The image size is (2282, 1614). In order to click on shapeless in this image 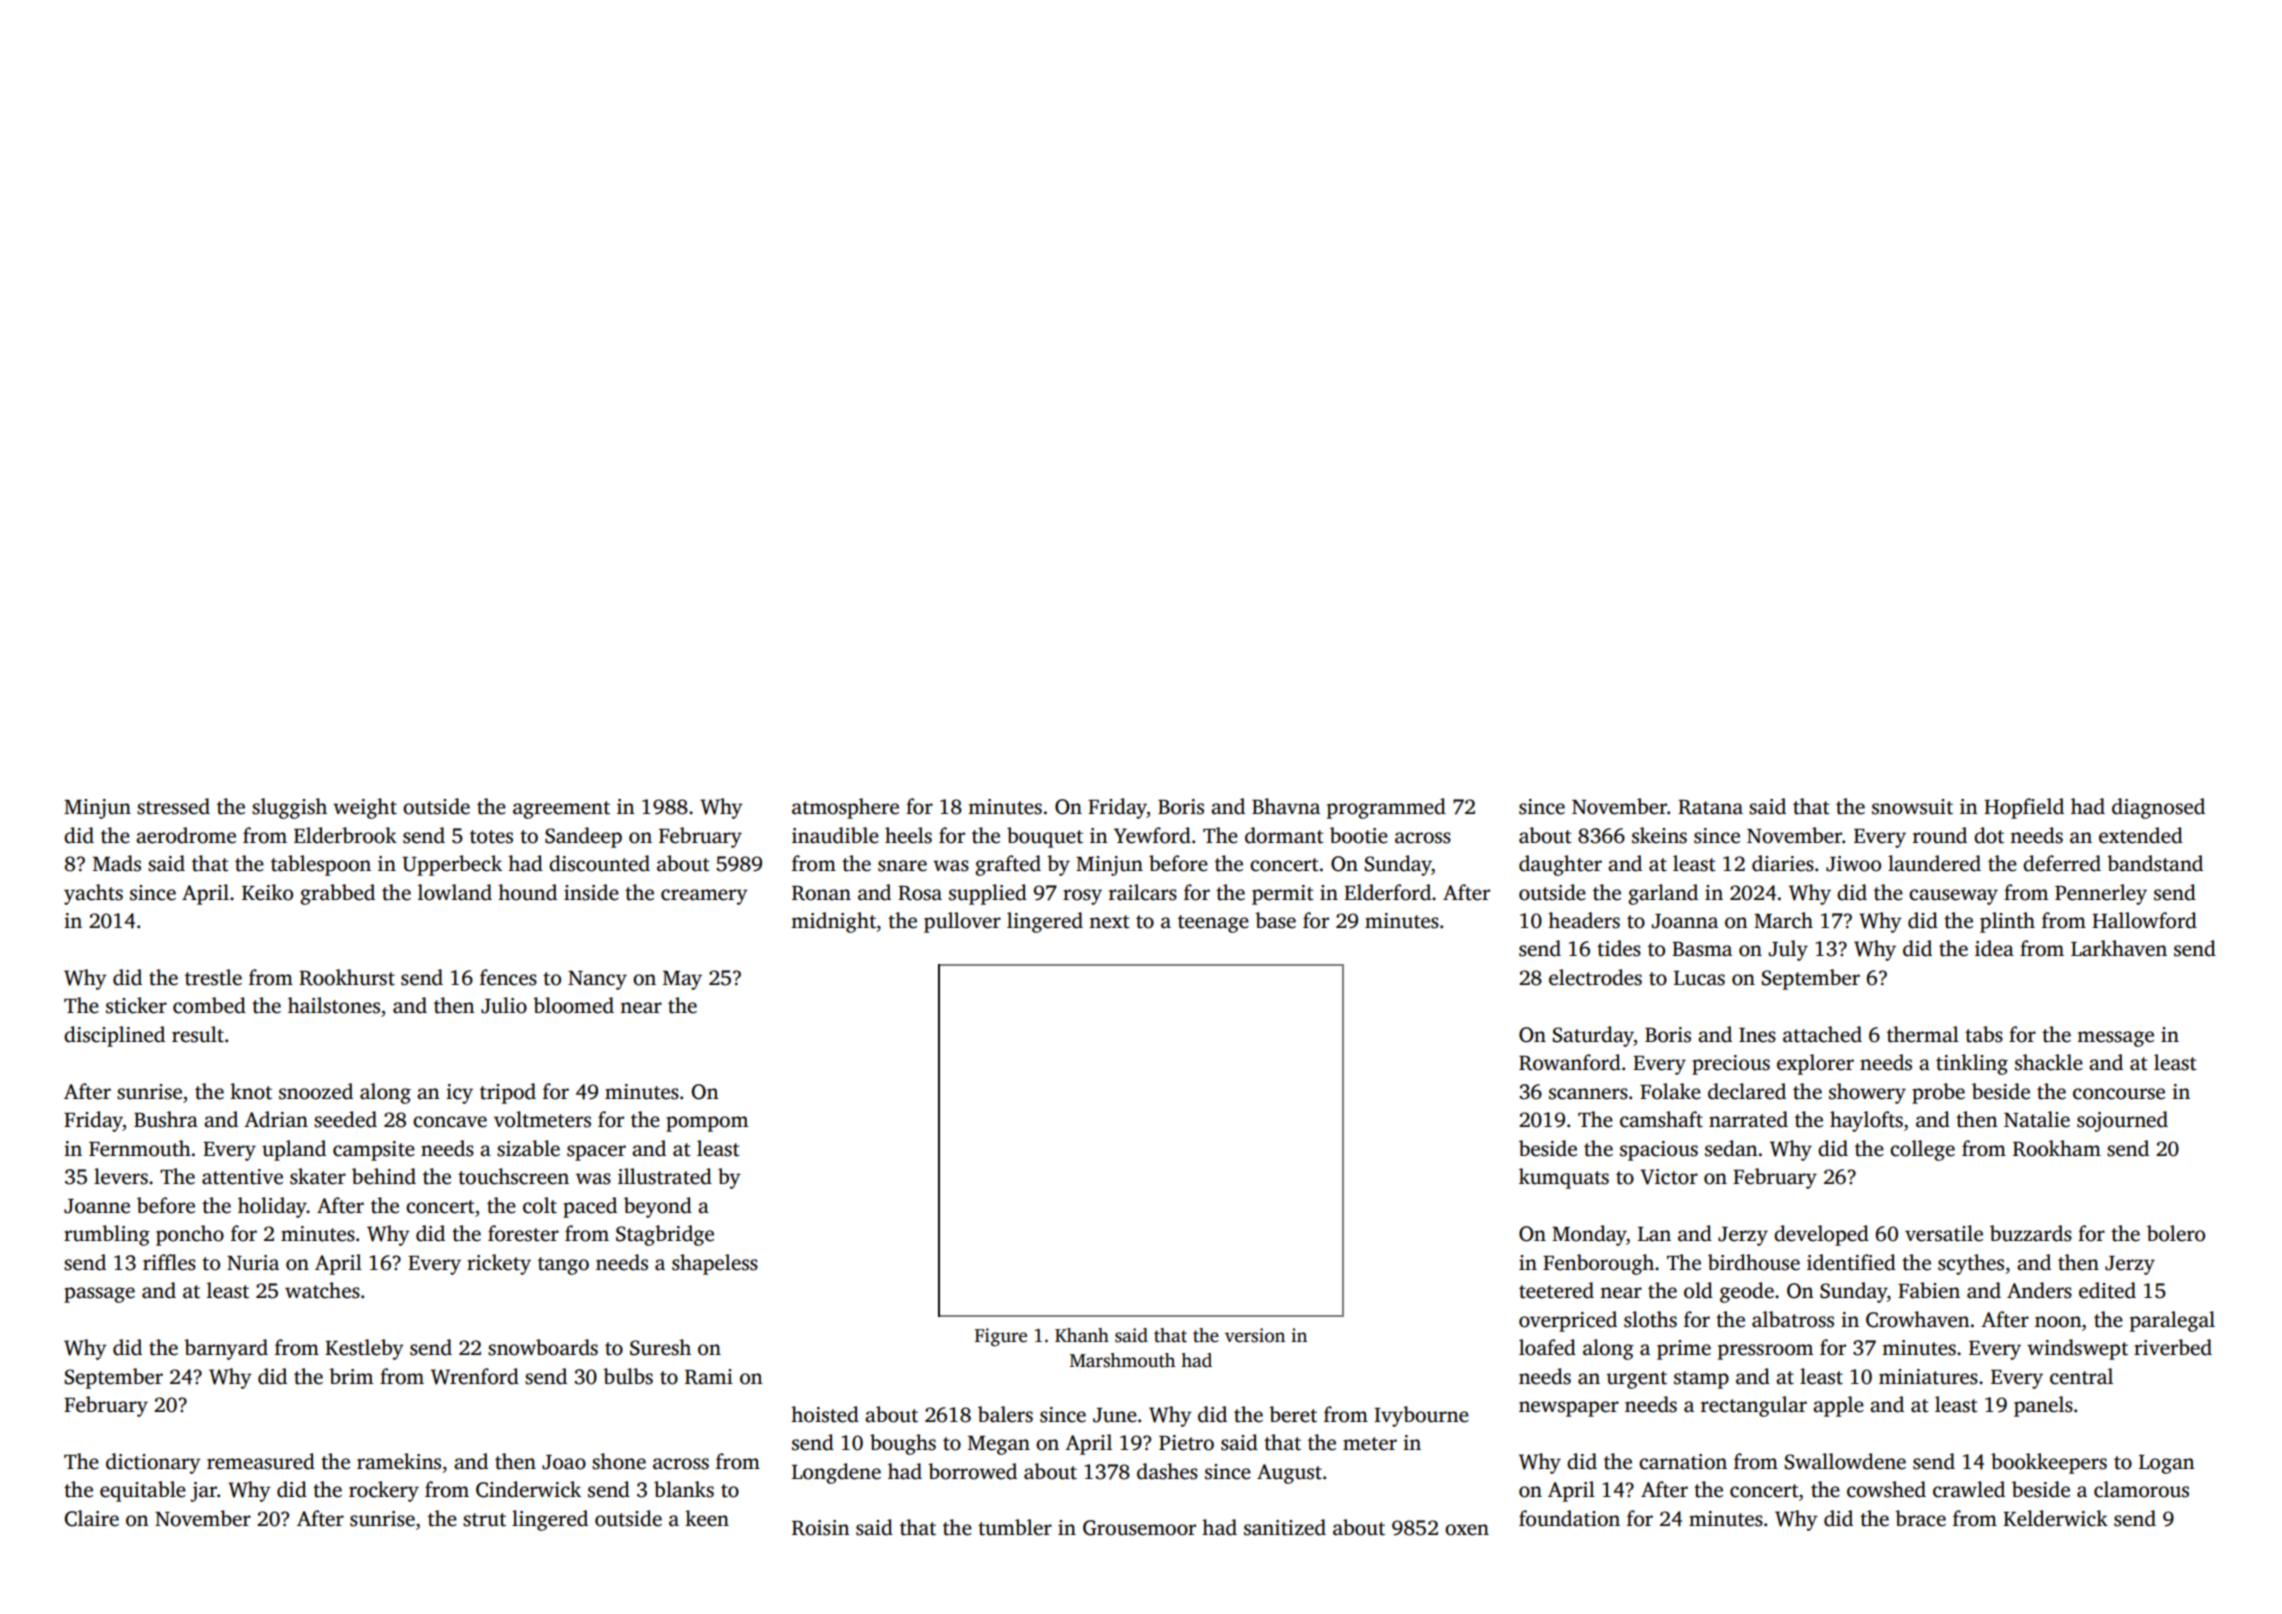, I will do `click(715, 1264)`.
